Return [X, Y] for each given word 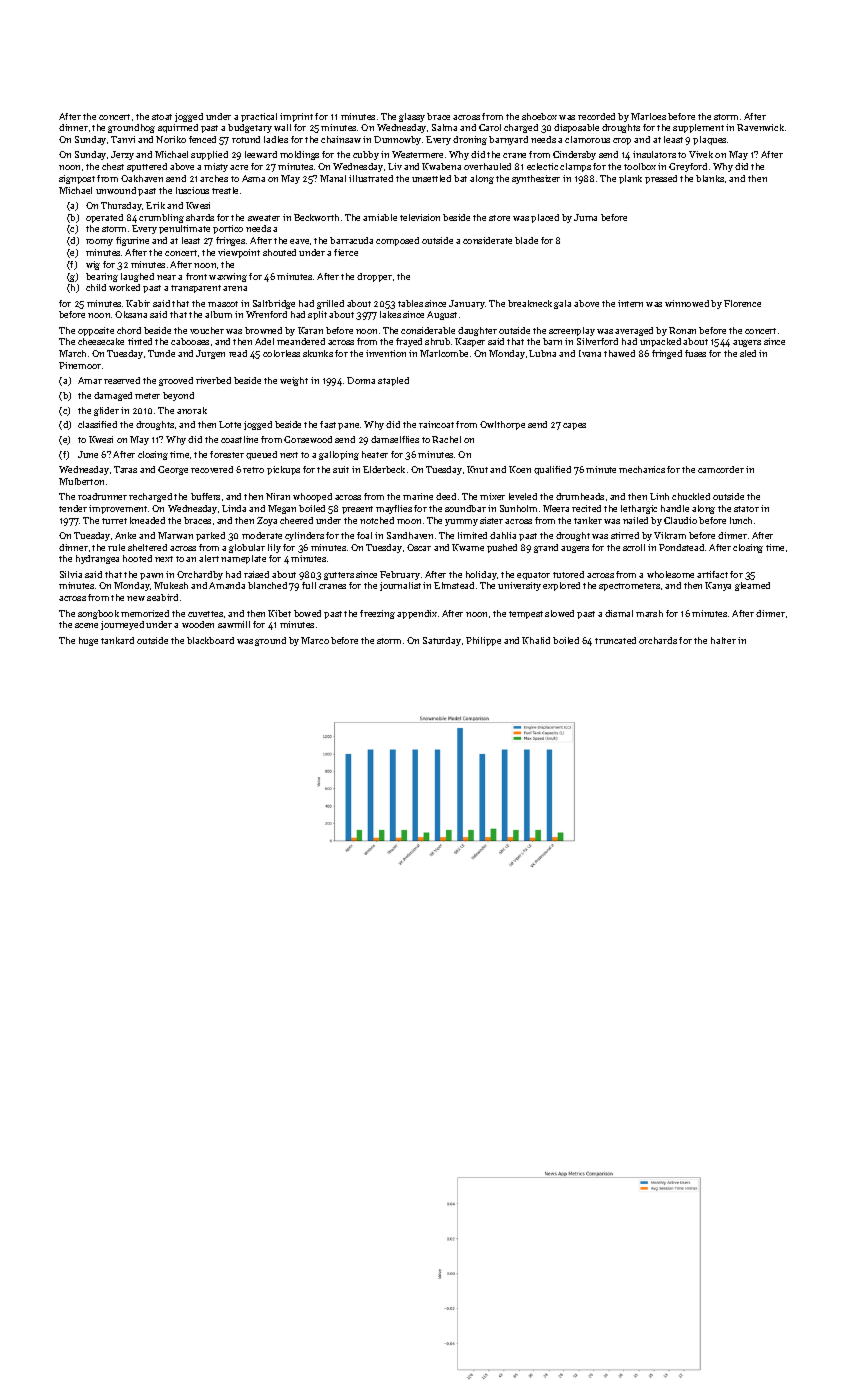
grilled [330, 304]
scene [86, 625]
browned [263, 330]
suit [341, 469]
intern [630, 303]
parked [210, 536]
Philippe [483, 641]
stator [746, 509]
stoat [162, 117]
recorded [596, 116]
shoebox [539, 116]
